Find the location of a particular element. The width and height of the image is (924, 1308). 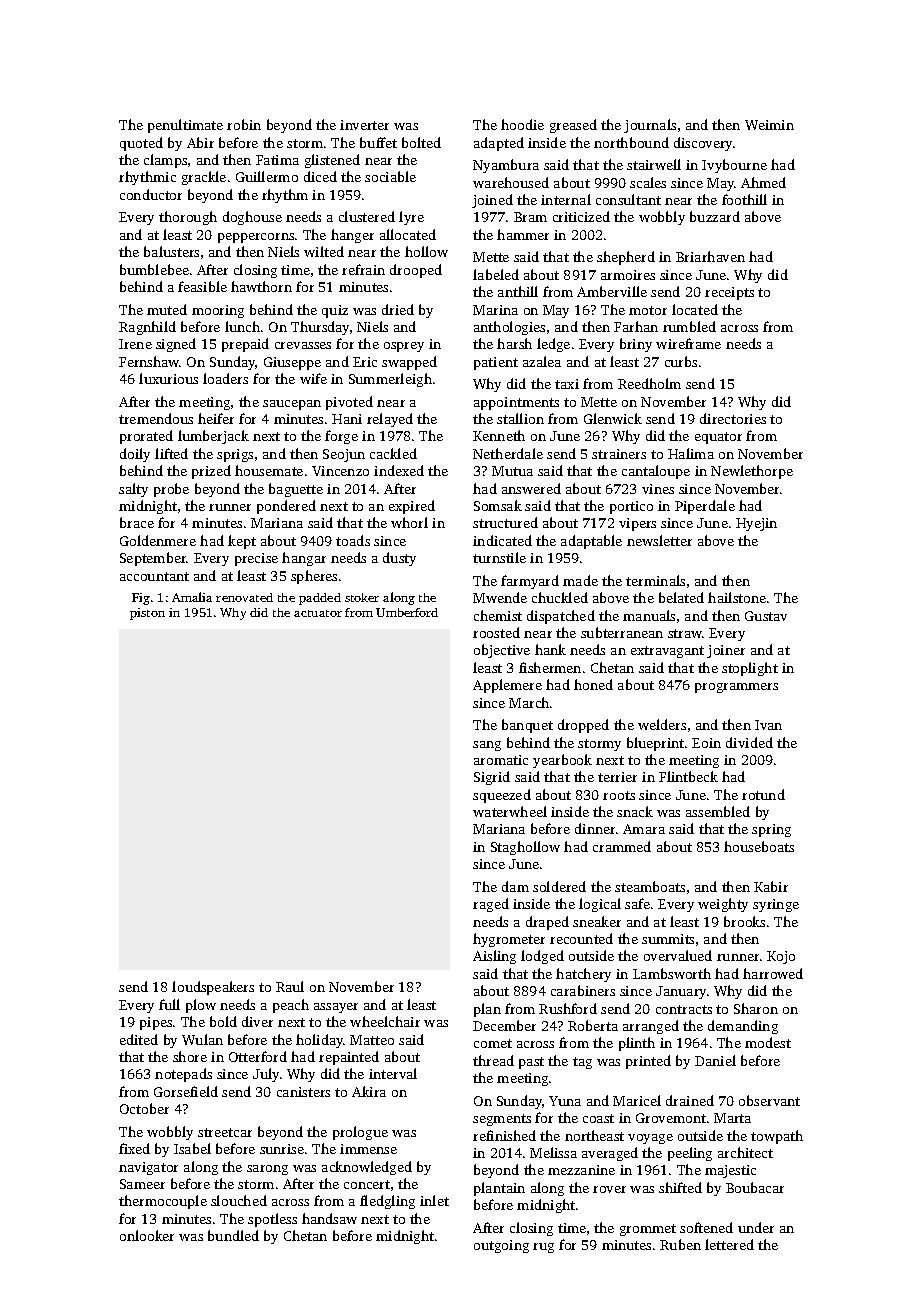

piston is located at coordinates (147, 614).
